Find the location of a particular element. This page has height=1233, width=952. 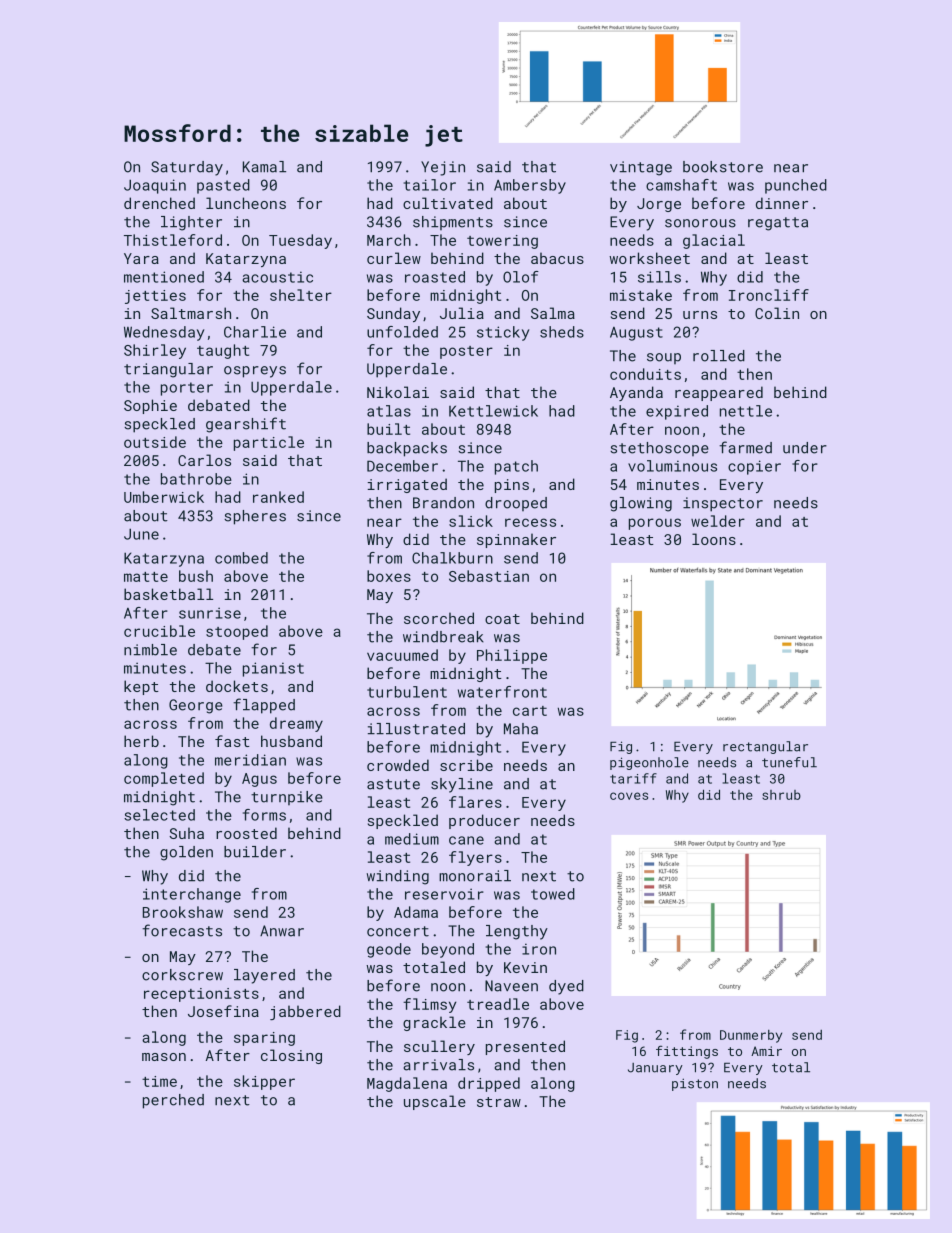

matte is located at coordinates (146, 577).
